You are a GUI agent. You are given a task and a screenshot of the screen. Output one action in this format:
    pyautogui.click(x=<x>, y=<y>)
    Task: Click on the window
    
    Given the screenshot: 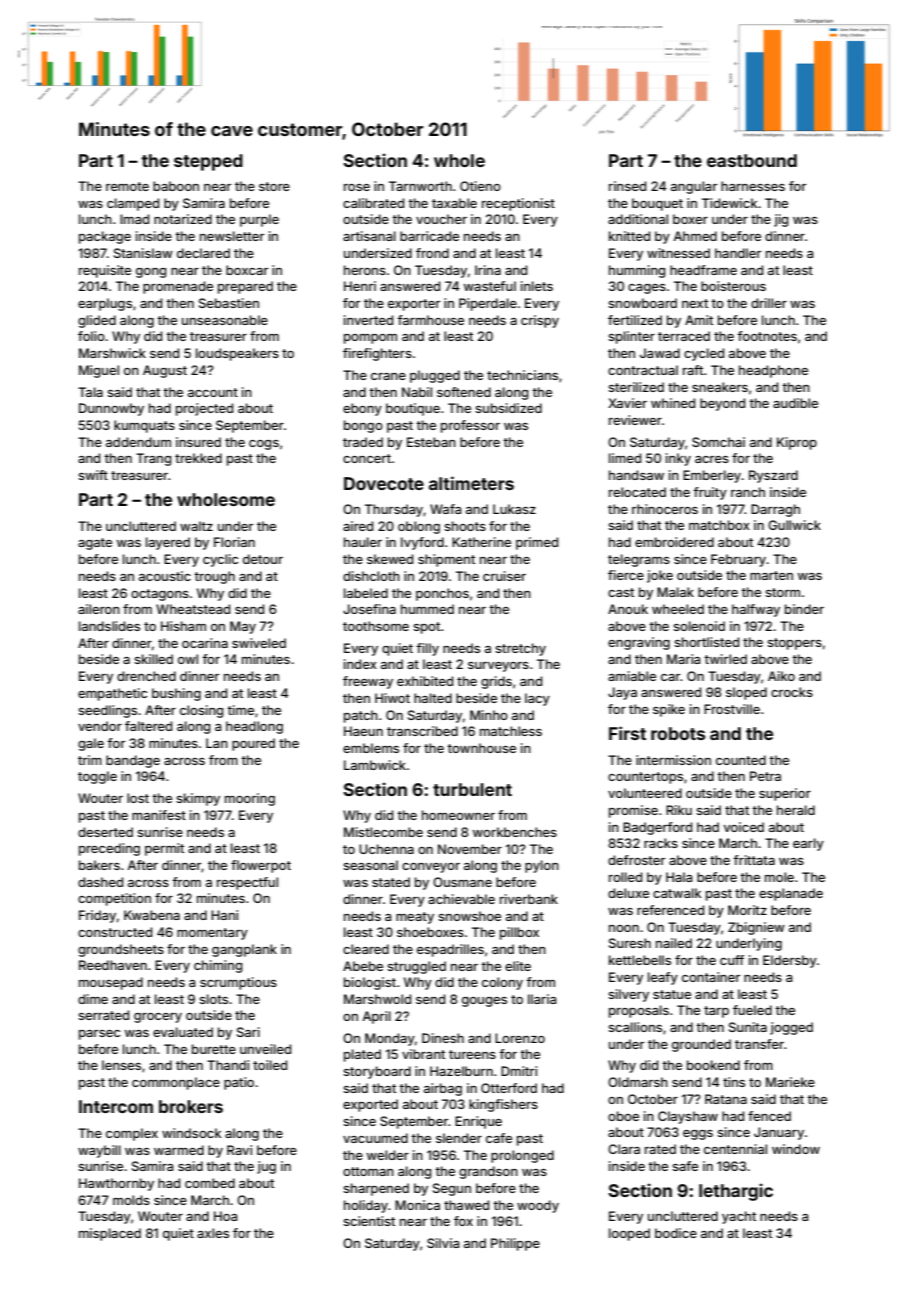 What is the action you would take?
    pyautogui.click(x=796, y=1149)
